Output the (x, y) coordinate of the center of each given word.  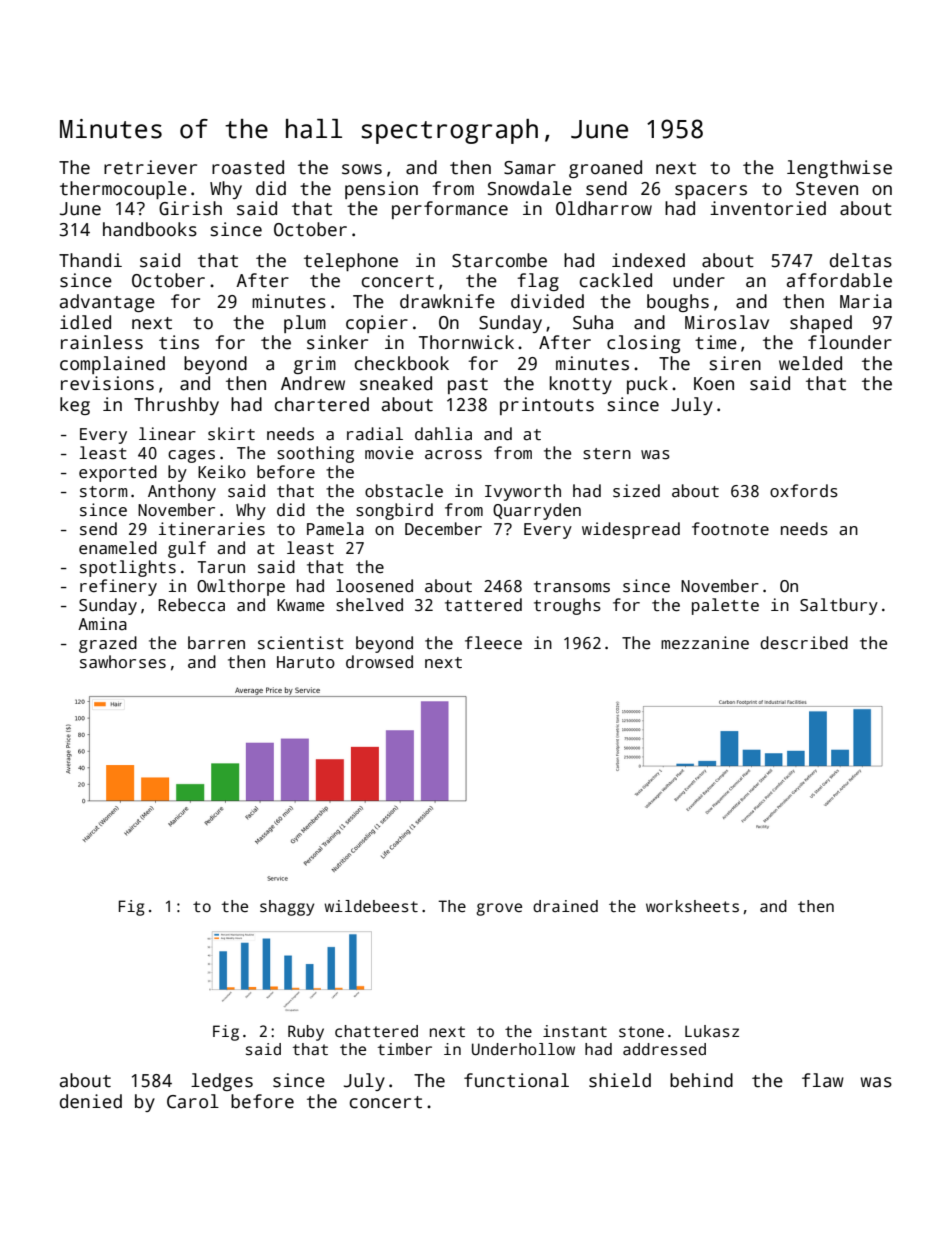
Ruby (306, 1033)
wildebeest (371, 906)
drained (565, 906)
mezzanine (705, 643)
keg (75, 406)
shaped (821, 324)
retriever (150, 167)
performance (450, 210)
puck (647, 385)
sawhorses (123, 662)
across (453, 455)
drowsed (379, 662)
